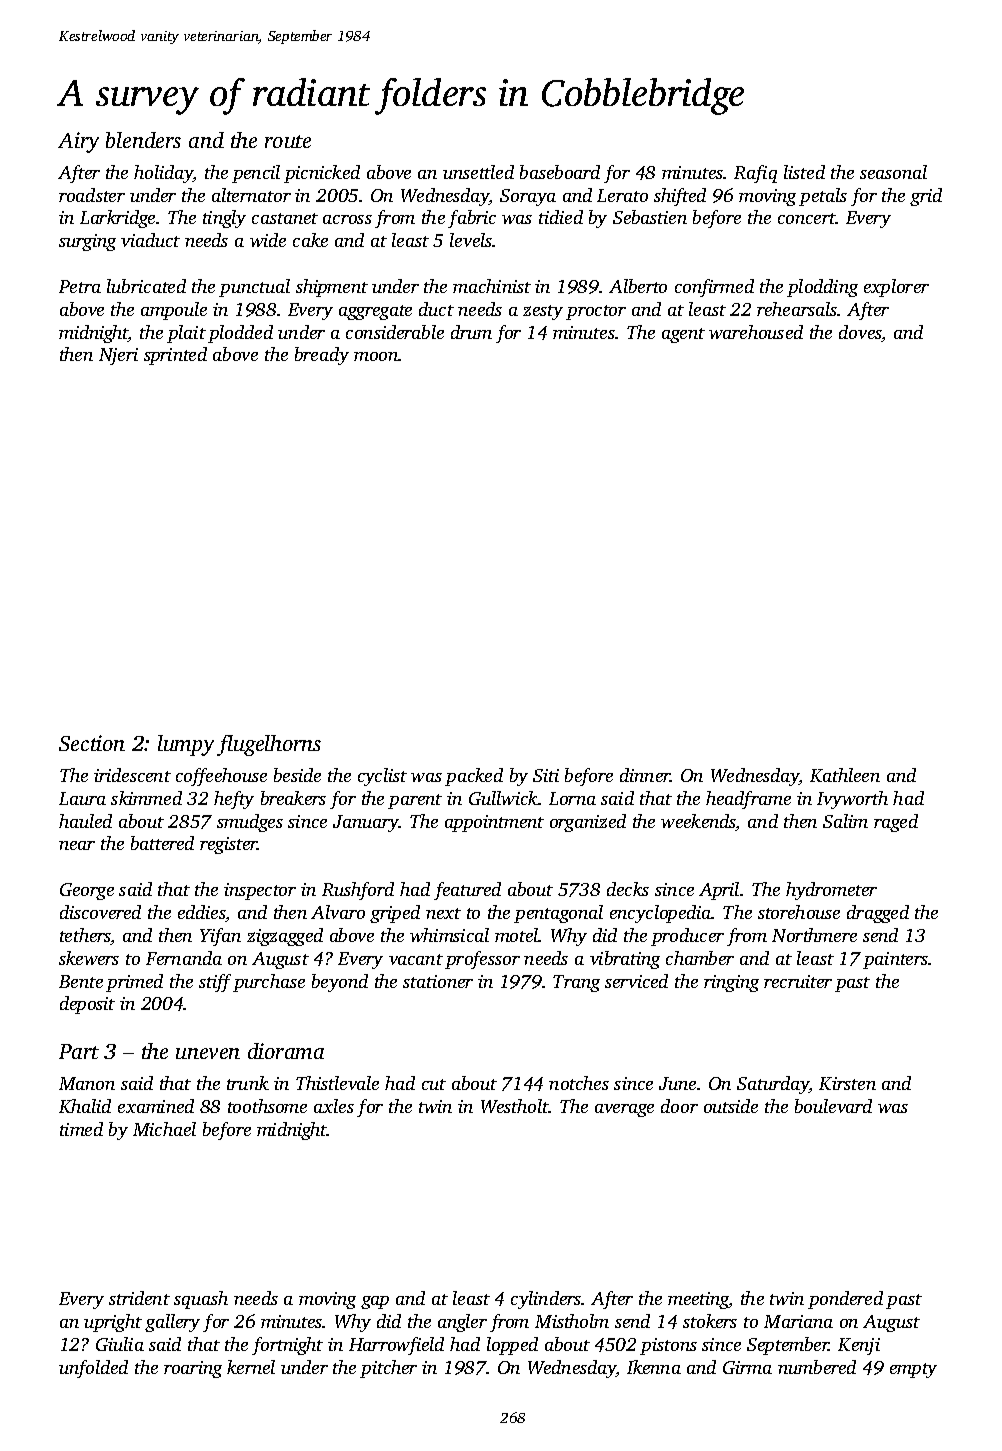 This screenshot has width=1002, height=1451. What do you see at coordinates (895, 960) in the screenshot?
I see `painters` at bounding box center [895, 960].
